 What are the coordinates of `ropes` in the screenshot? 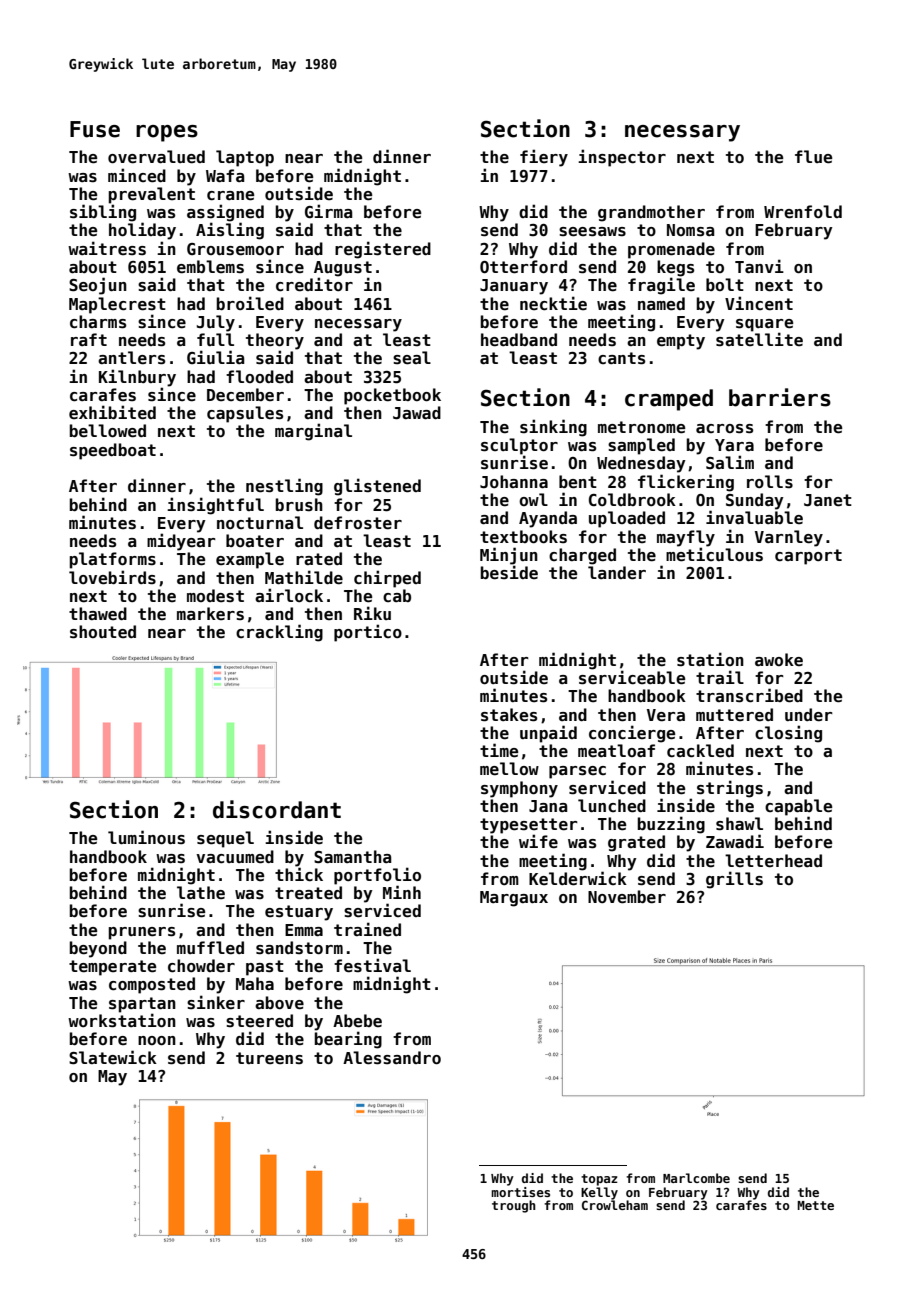 It's located at (167, 133).
